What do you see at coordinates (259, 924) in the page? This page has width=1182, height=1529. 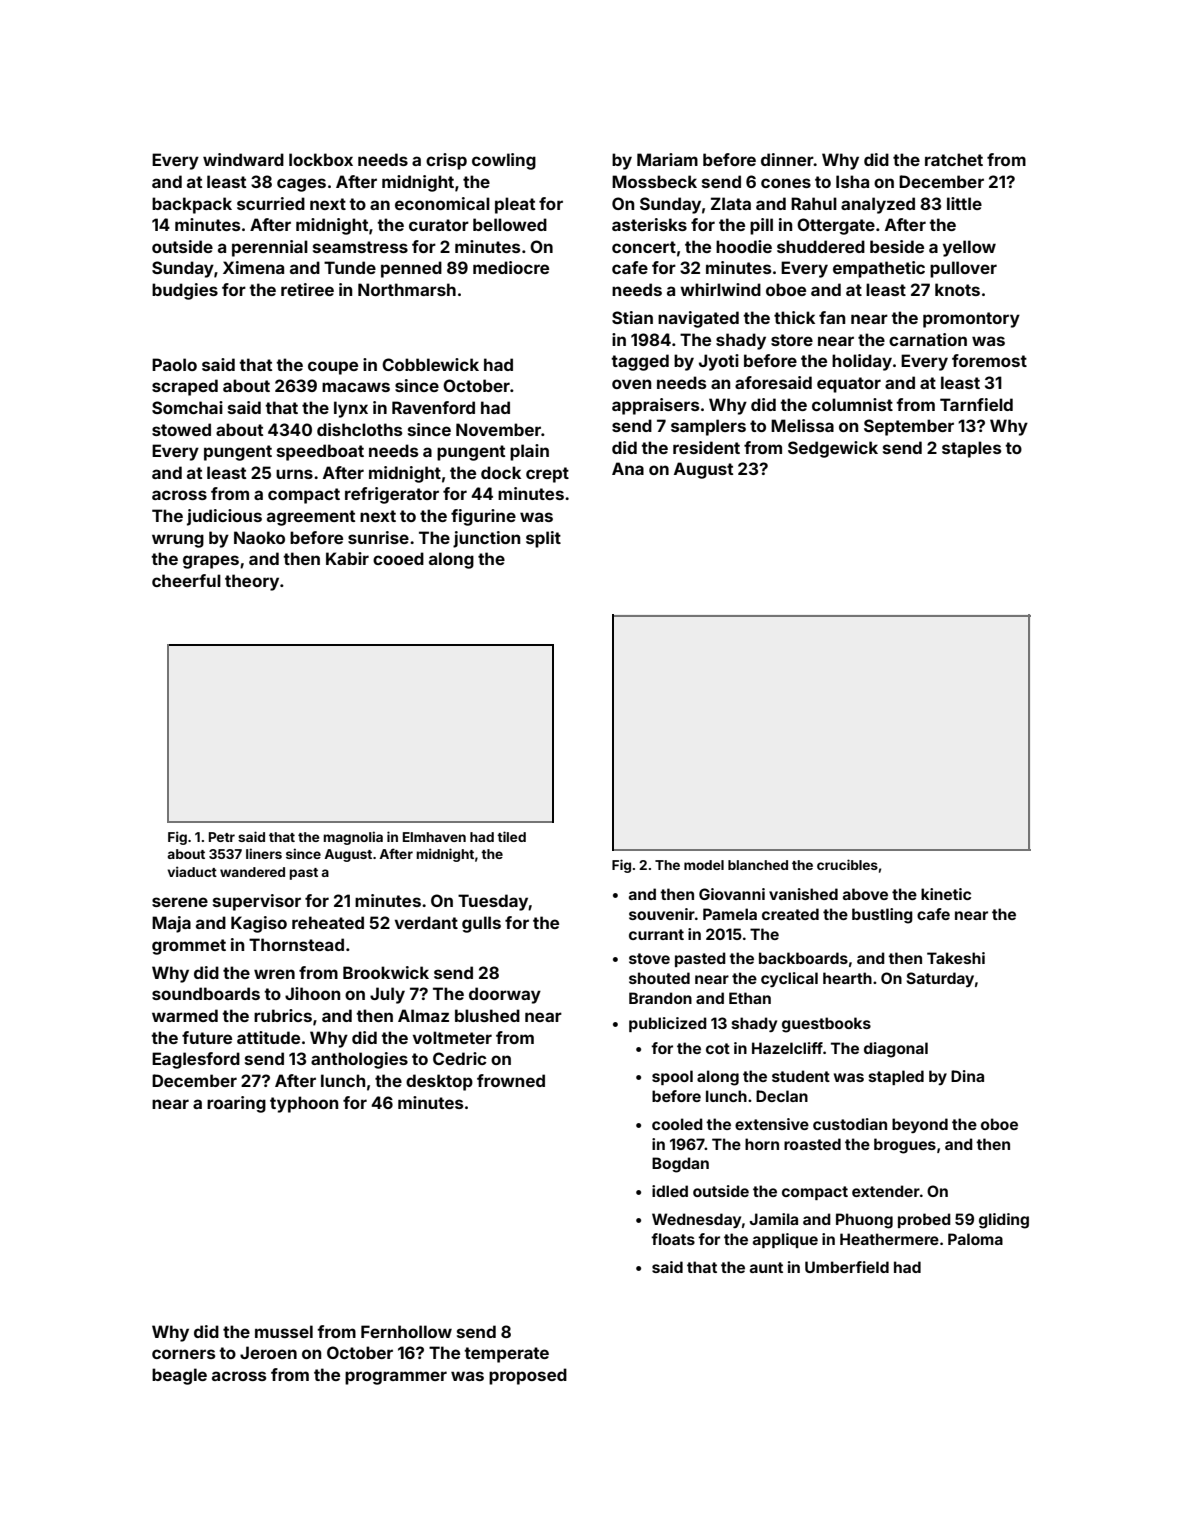 I see `Kagiso` at bounding box center [259, 924].
